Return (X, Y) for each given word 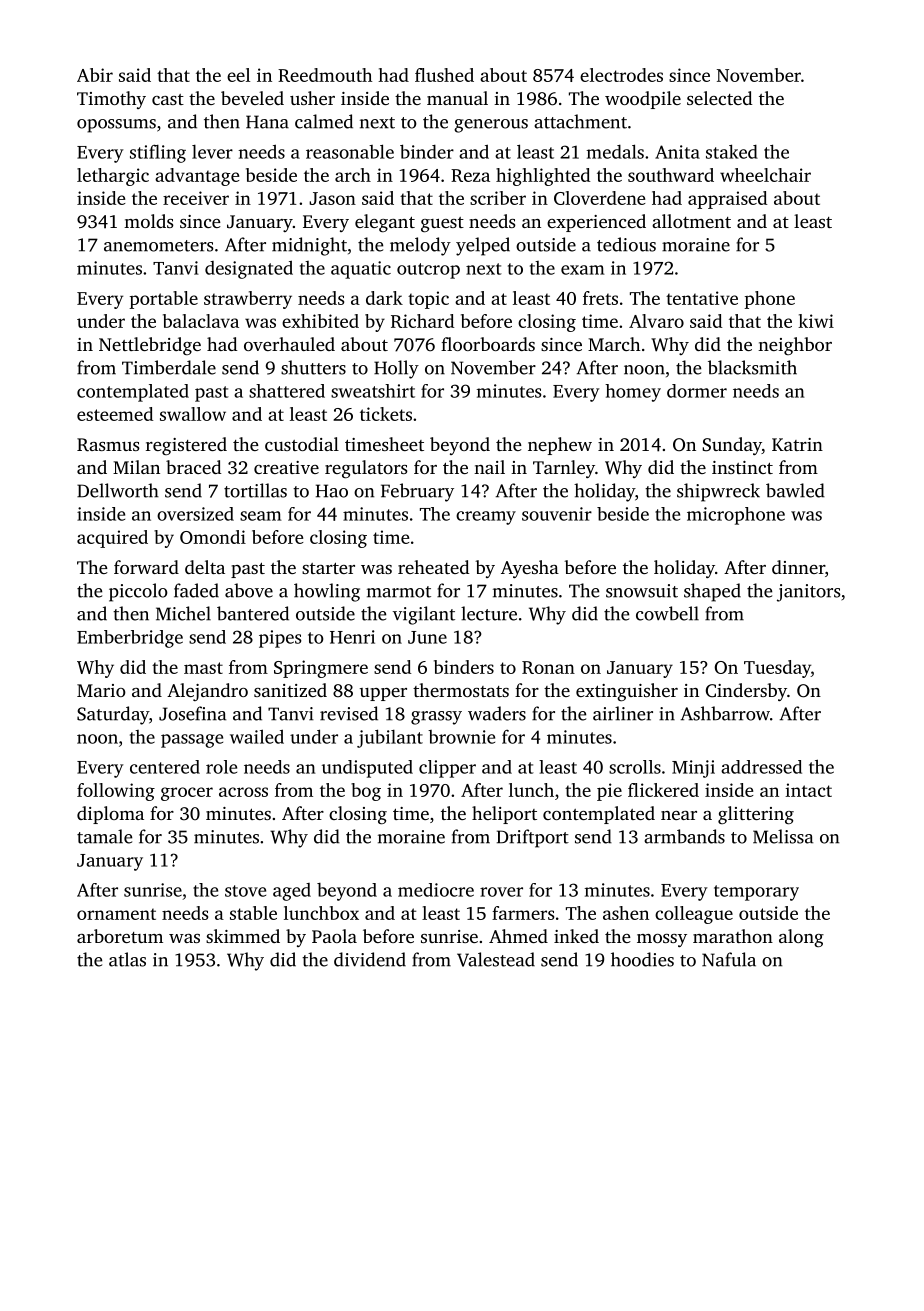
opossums (116, 126)
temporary (756, 893)
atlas (127, 959)
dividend (370, 959)
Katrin (797, 444)
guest (442, 225)
